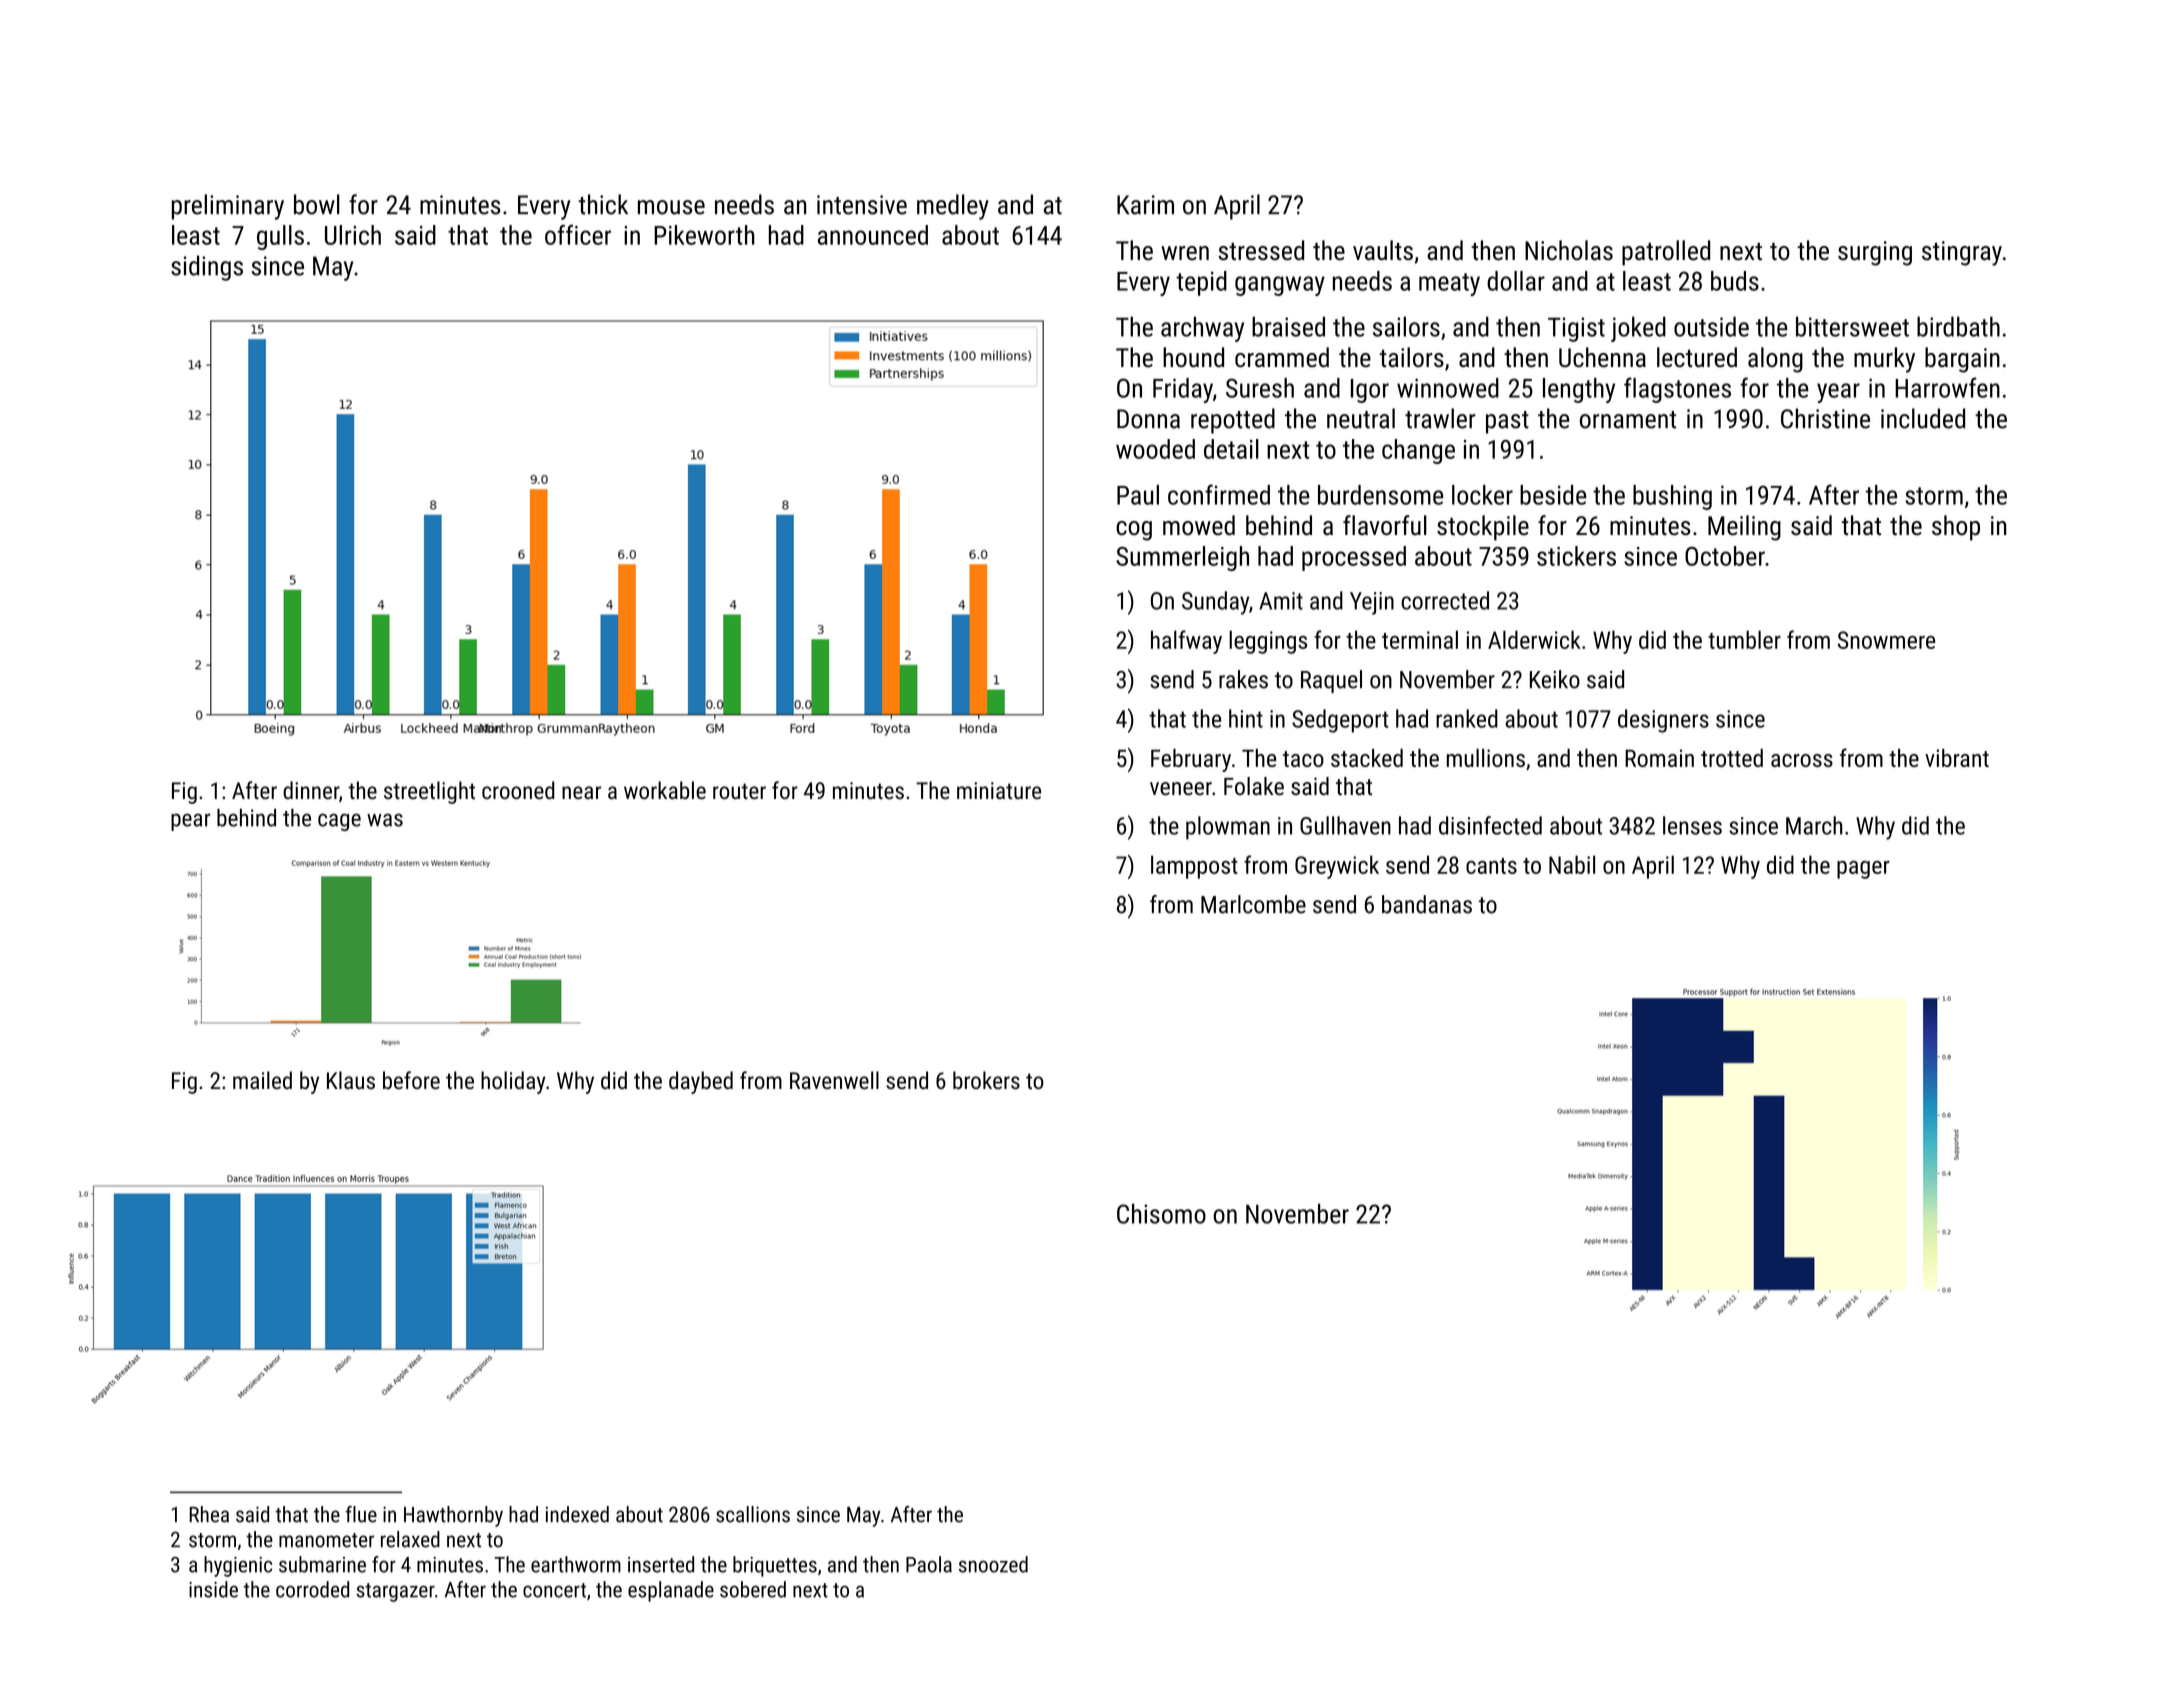 Image resolution: width=2178 pixels, height=1683 pixels. Describe the element at coordinates (834, 1080) in the screenshot. I see `Ravenwell` at that location.
